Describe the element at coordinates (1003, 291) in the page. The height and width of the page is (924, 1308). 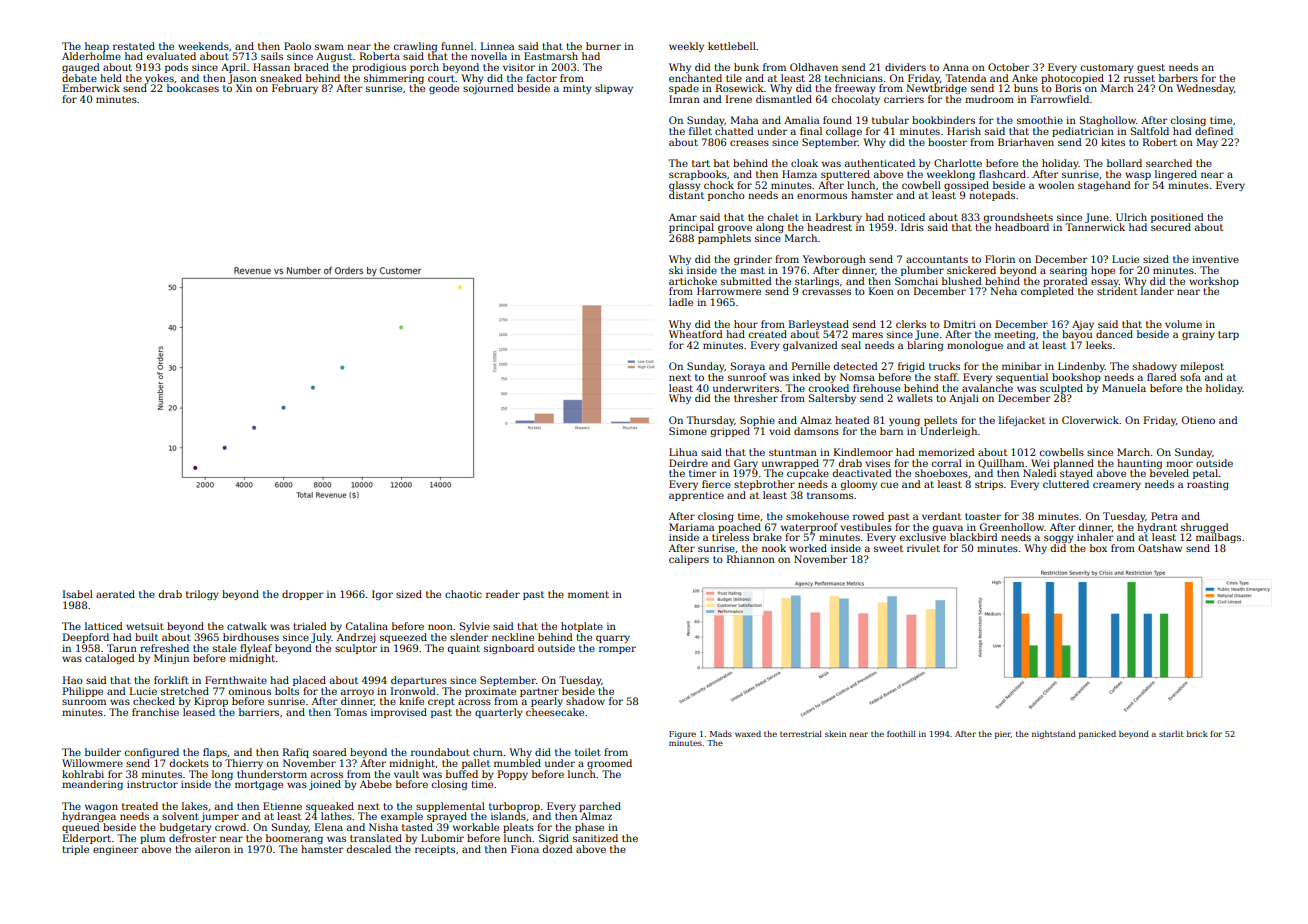
I see `Neha` at that location.
